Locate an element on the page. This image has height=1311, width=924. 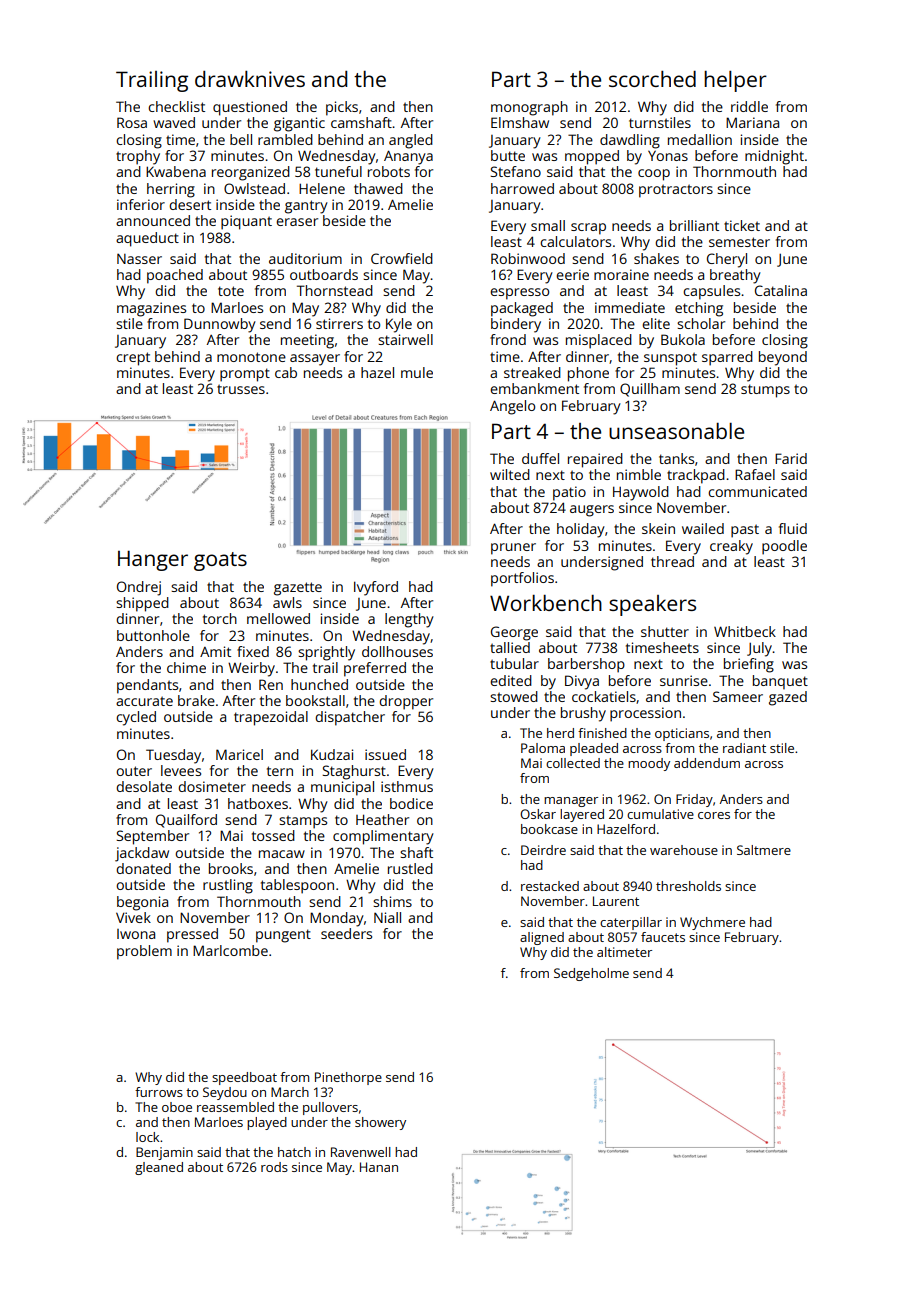
picks is located at coordinates (342, 108).
